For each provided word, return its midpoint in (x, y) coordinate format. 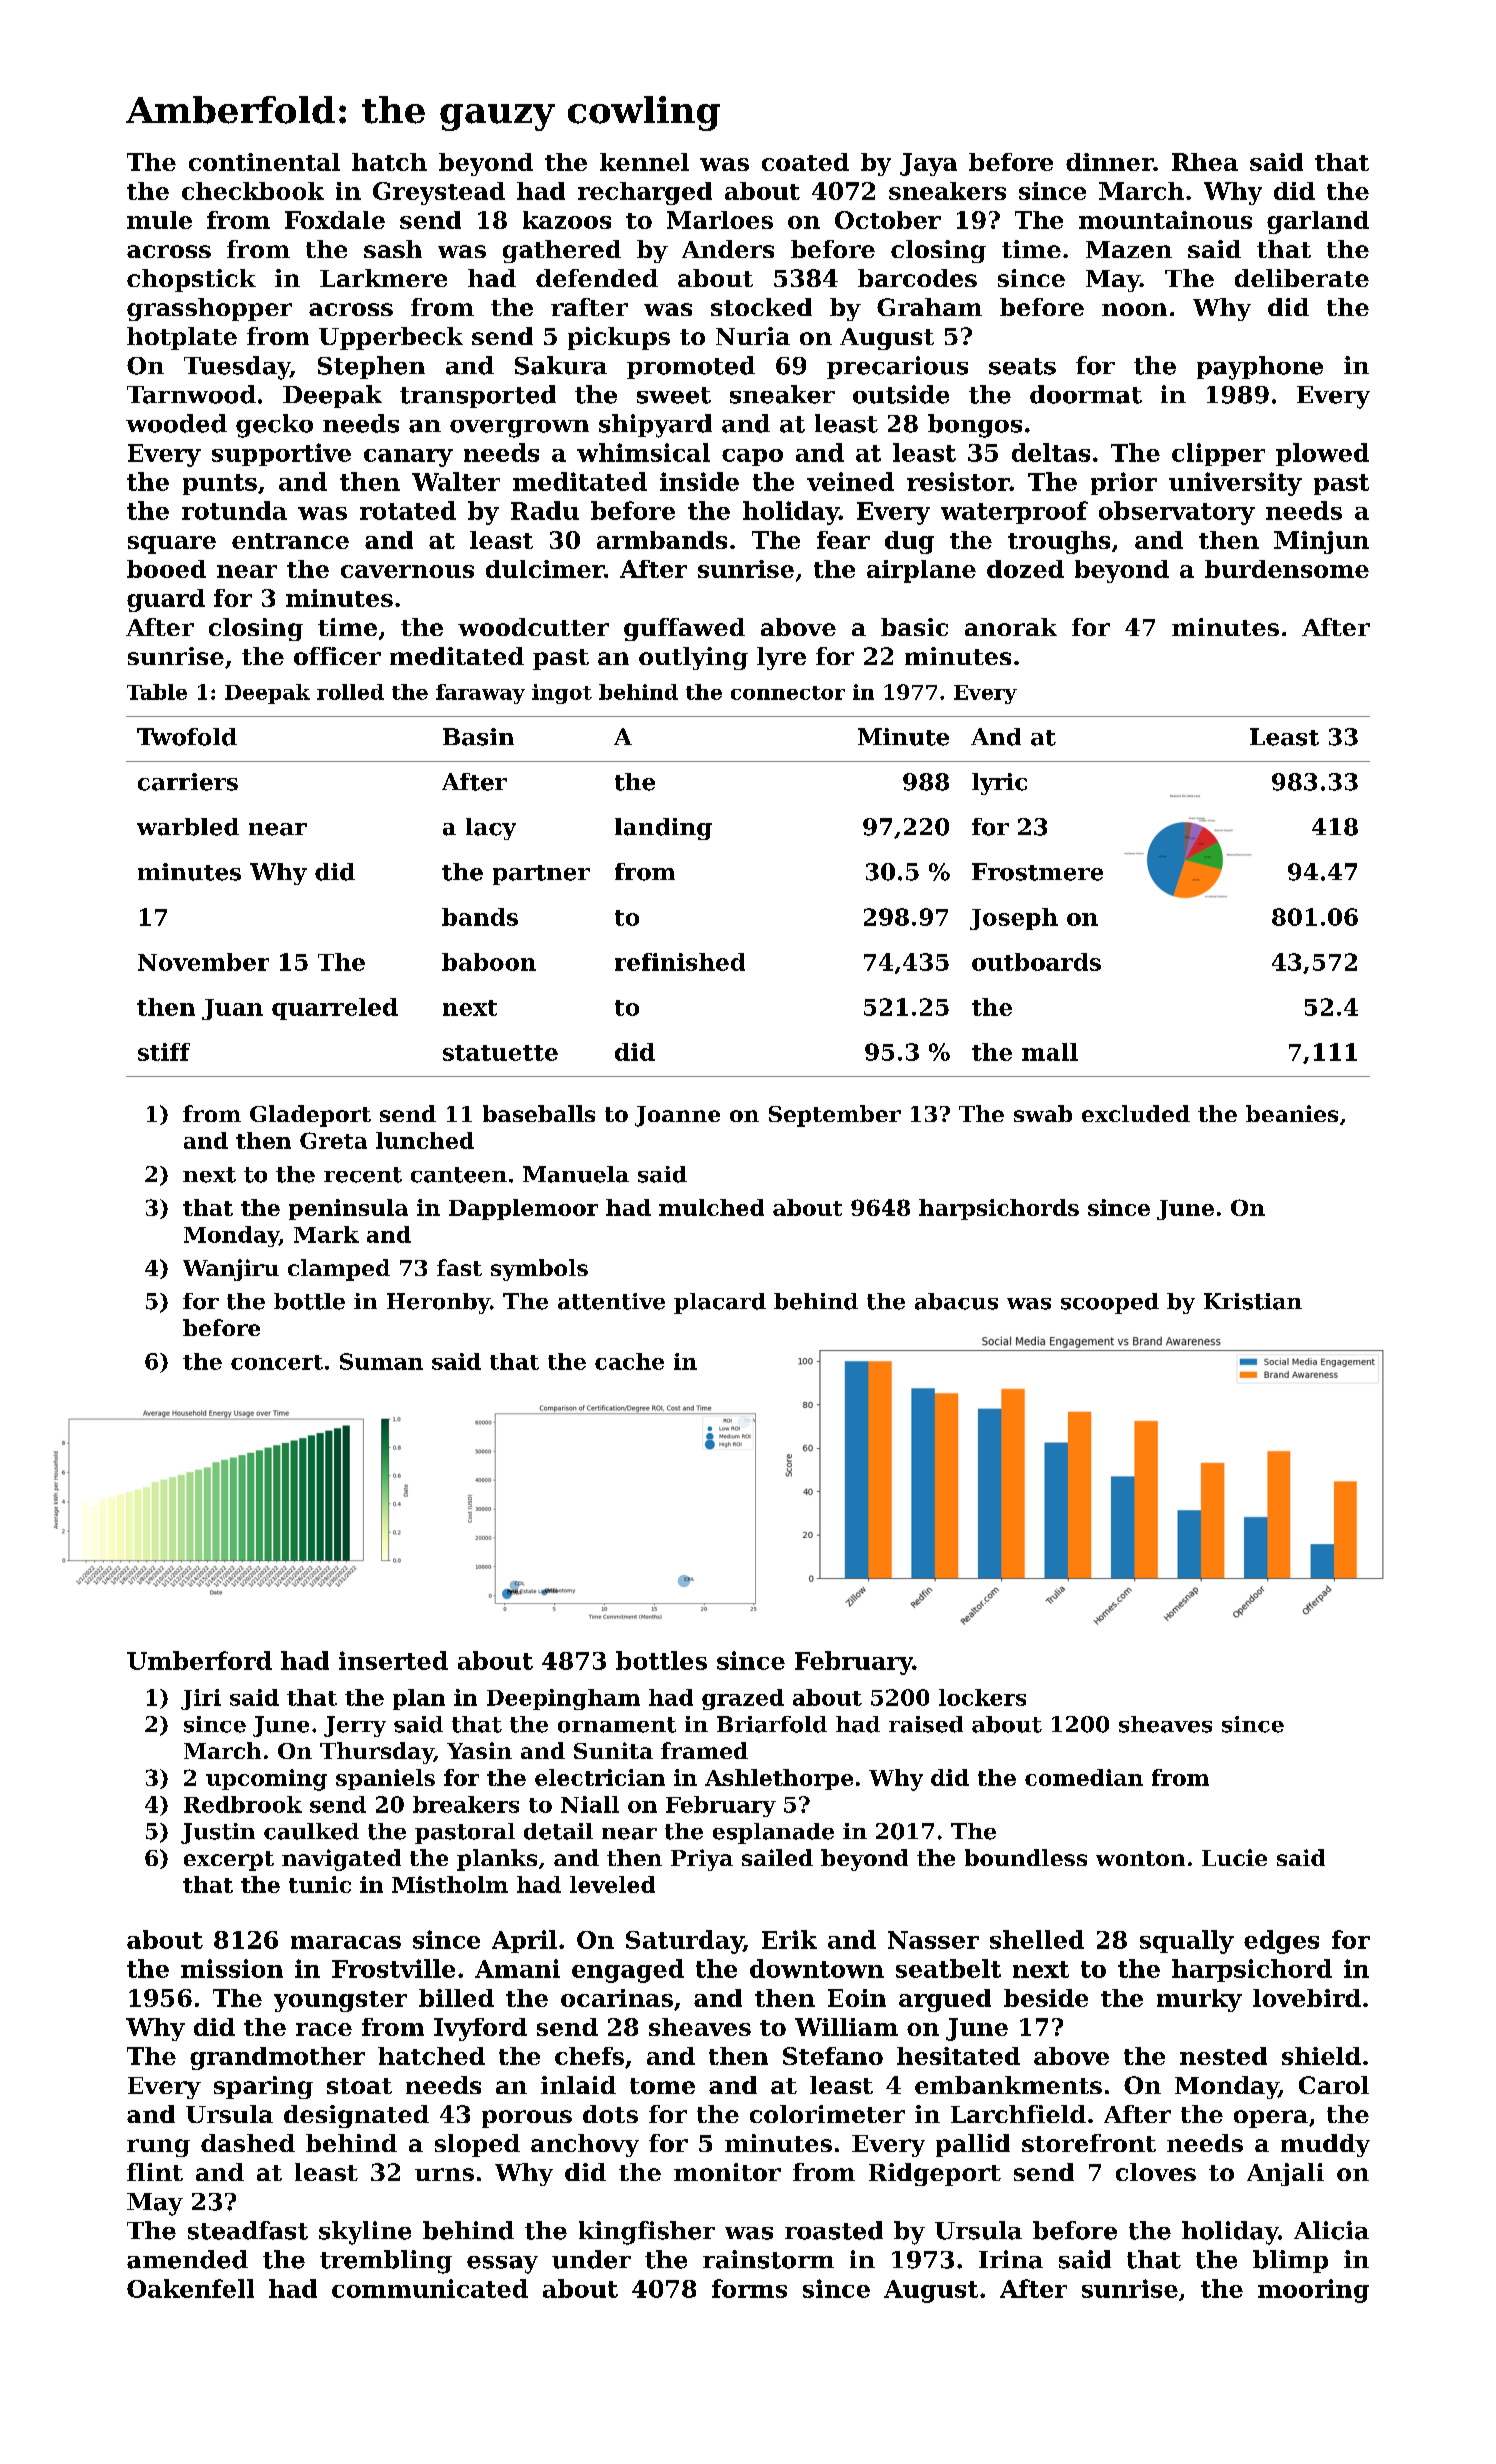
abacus (956, 1301)
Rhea (1205, 162)
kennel (644, 162)
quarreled (335, 1009)
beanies (1292, 1113)
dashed (248, 2143)
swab (1043, 1113)
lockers (982, 1697)
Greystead (439, 193)
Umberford (199, 1660)
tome (662, 2086)
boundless (1026, 1857)
